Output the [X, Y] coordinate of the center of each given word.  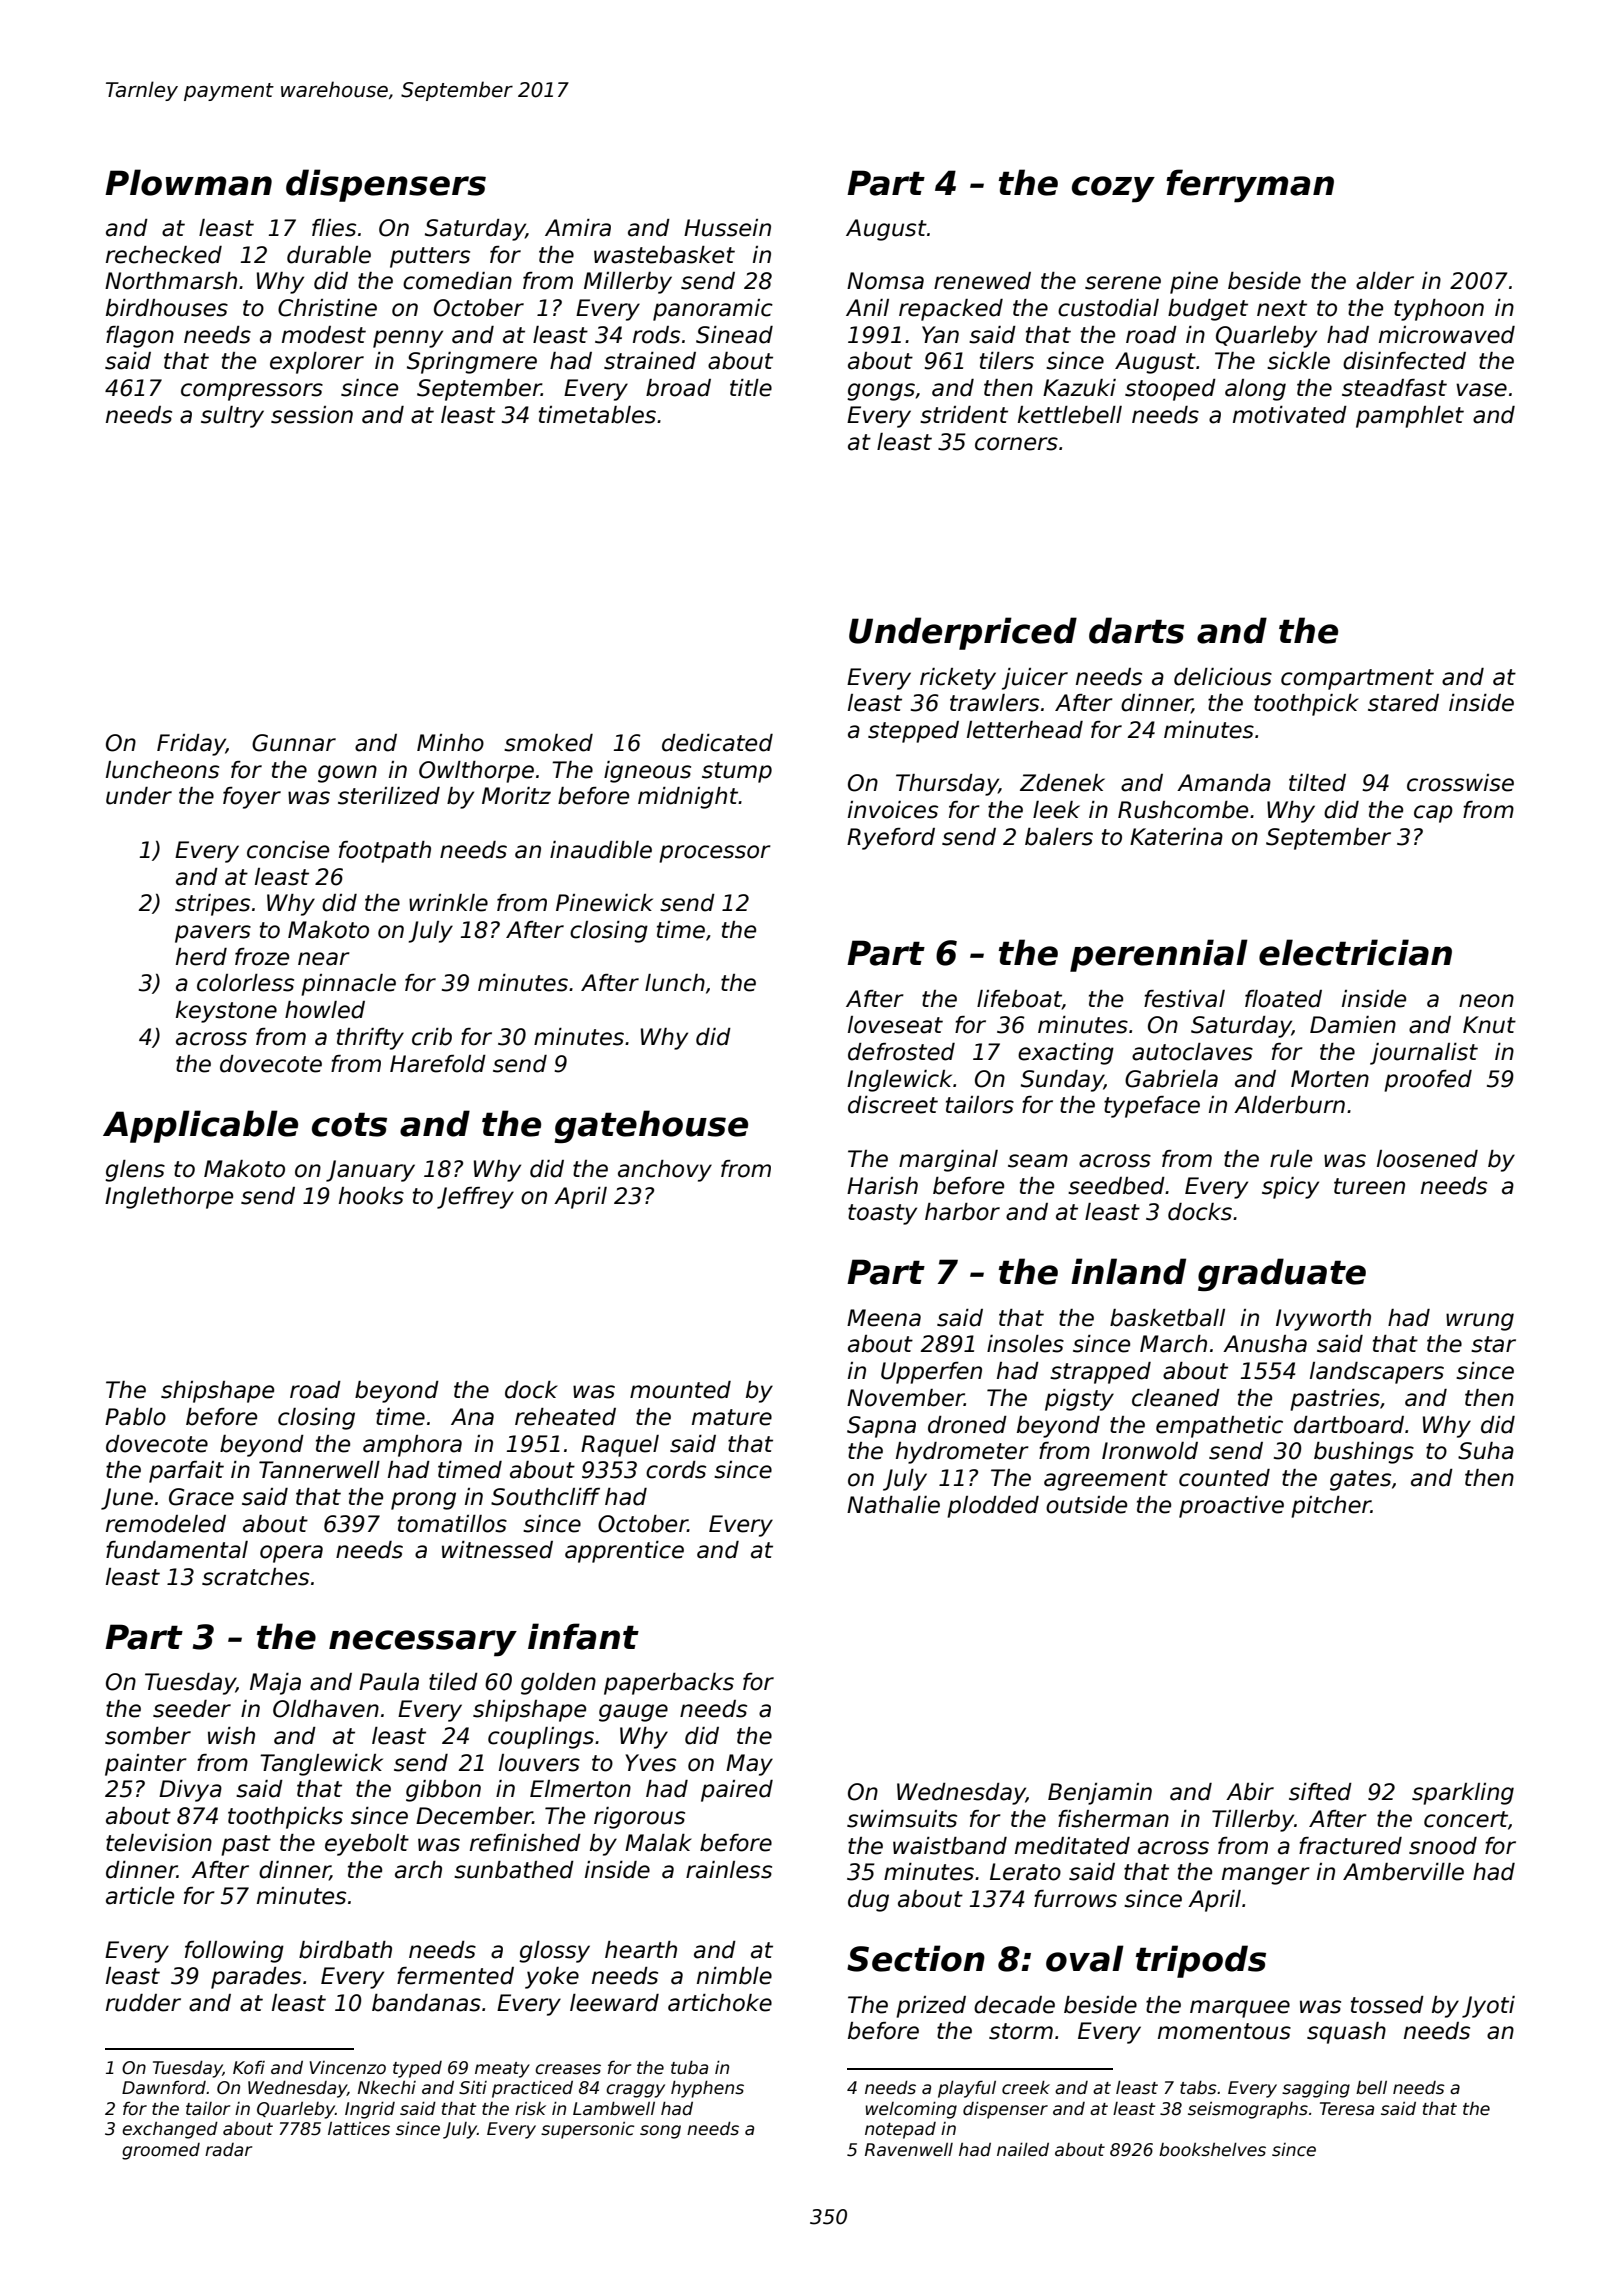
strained [650, 361]
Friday [191, 745]
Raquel [620, 1446]
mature [732, 1417]
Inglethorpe [169, 1198]
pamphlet [1410, 417]
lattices [359, 2129]
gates [1360, 1480]
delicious [1223, 677]
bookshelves [1212, 2150]
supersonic [587, 2130]
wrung [1480, 1322]
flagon [140, 337]
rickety [958, 679]
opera [291, 1554]
